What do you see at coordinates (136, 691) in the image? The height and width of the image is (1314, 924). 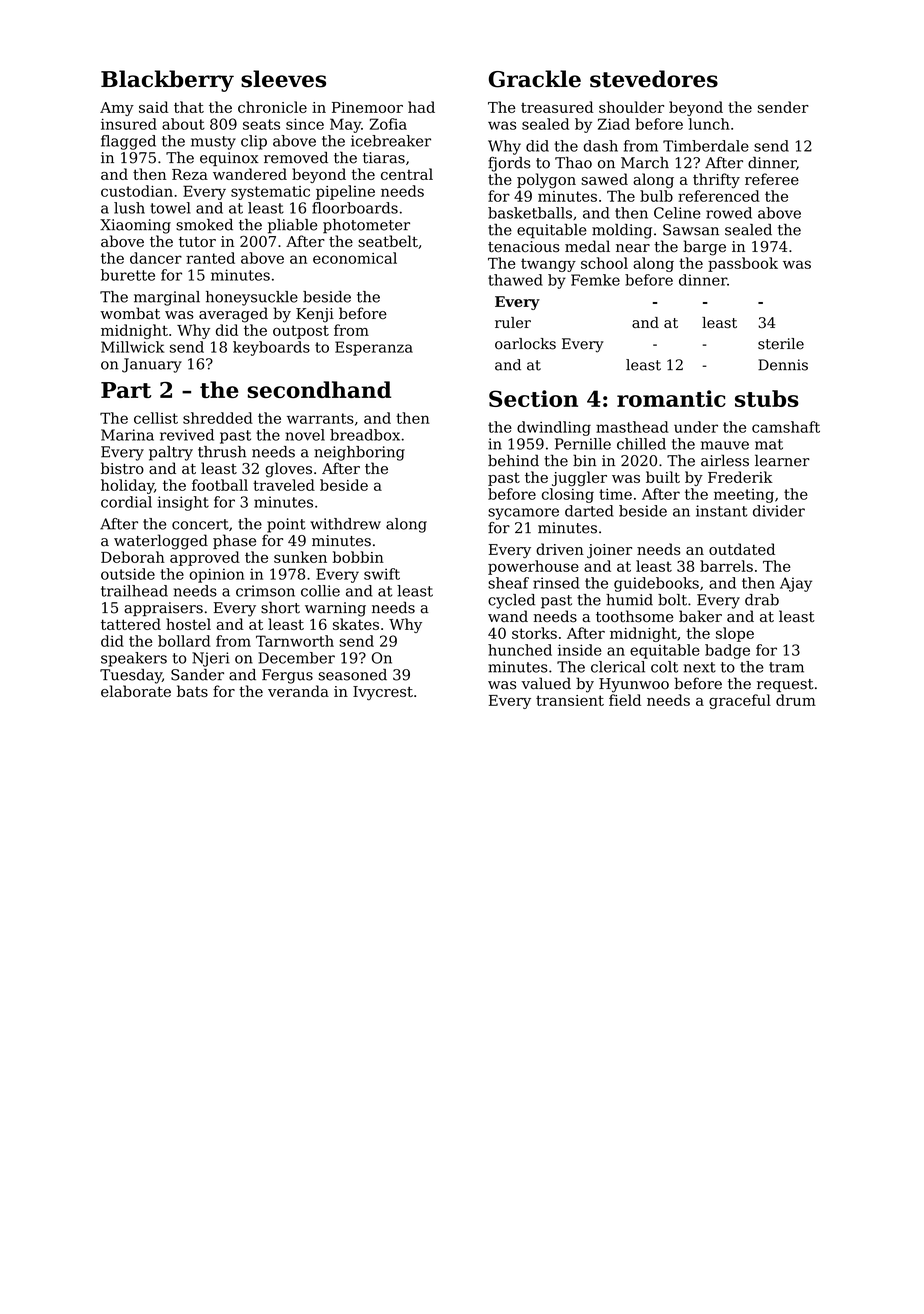 I see `elaborate` at bounding box center [136, 691].
